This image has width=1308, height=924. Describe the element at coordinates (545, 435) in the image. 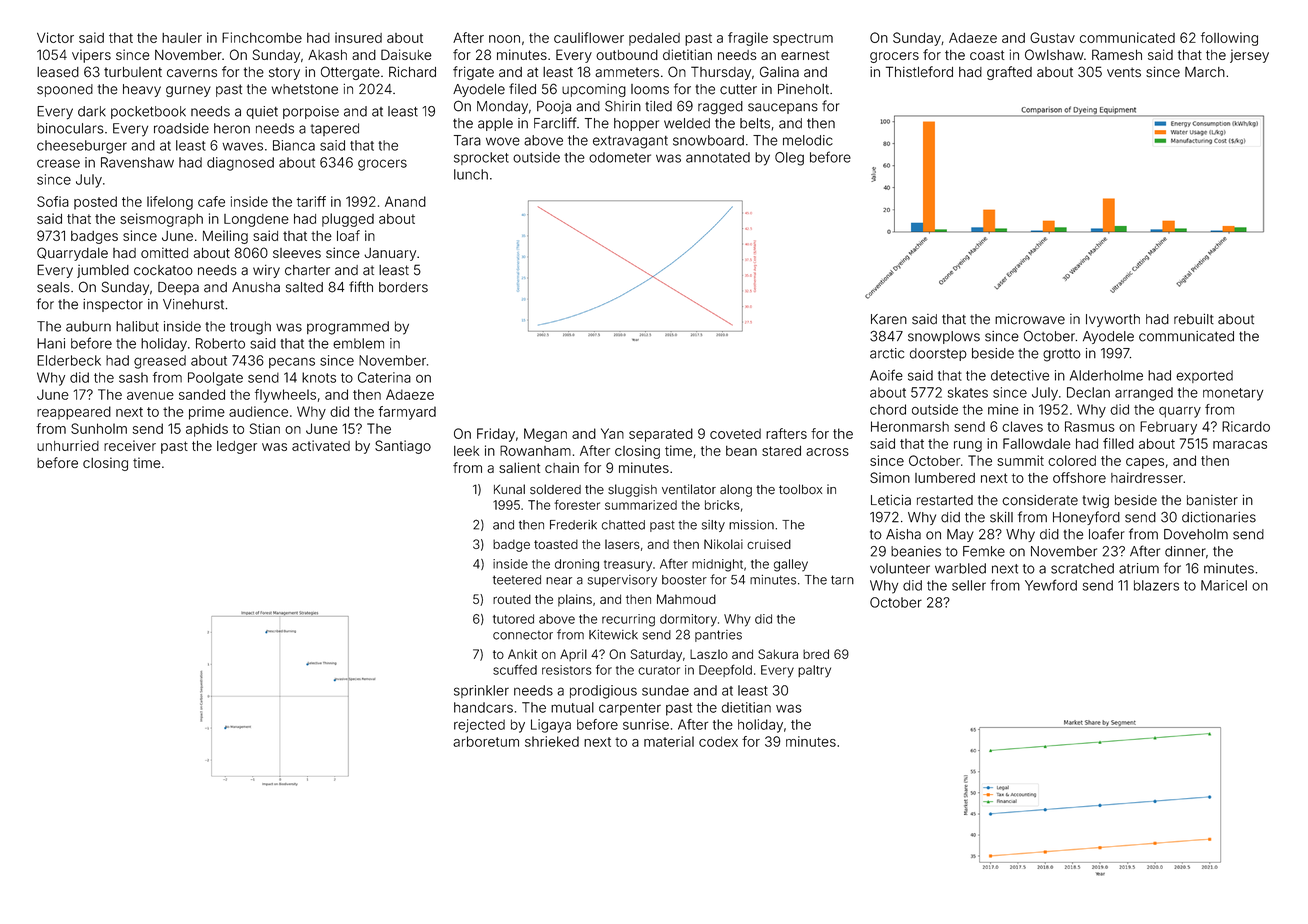

I see `Megan` at that location.
